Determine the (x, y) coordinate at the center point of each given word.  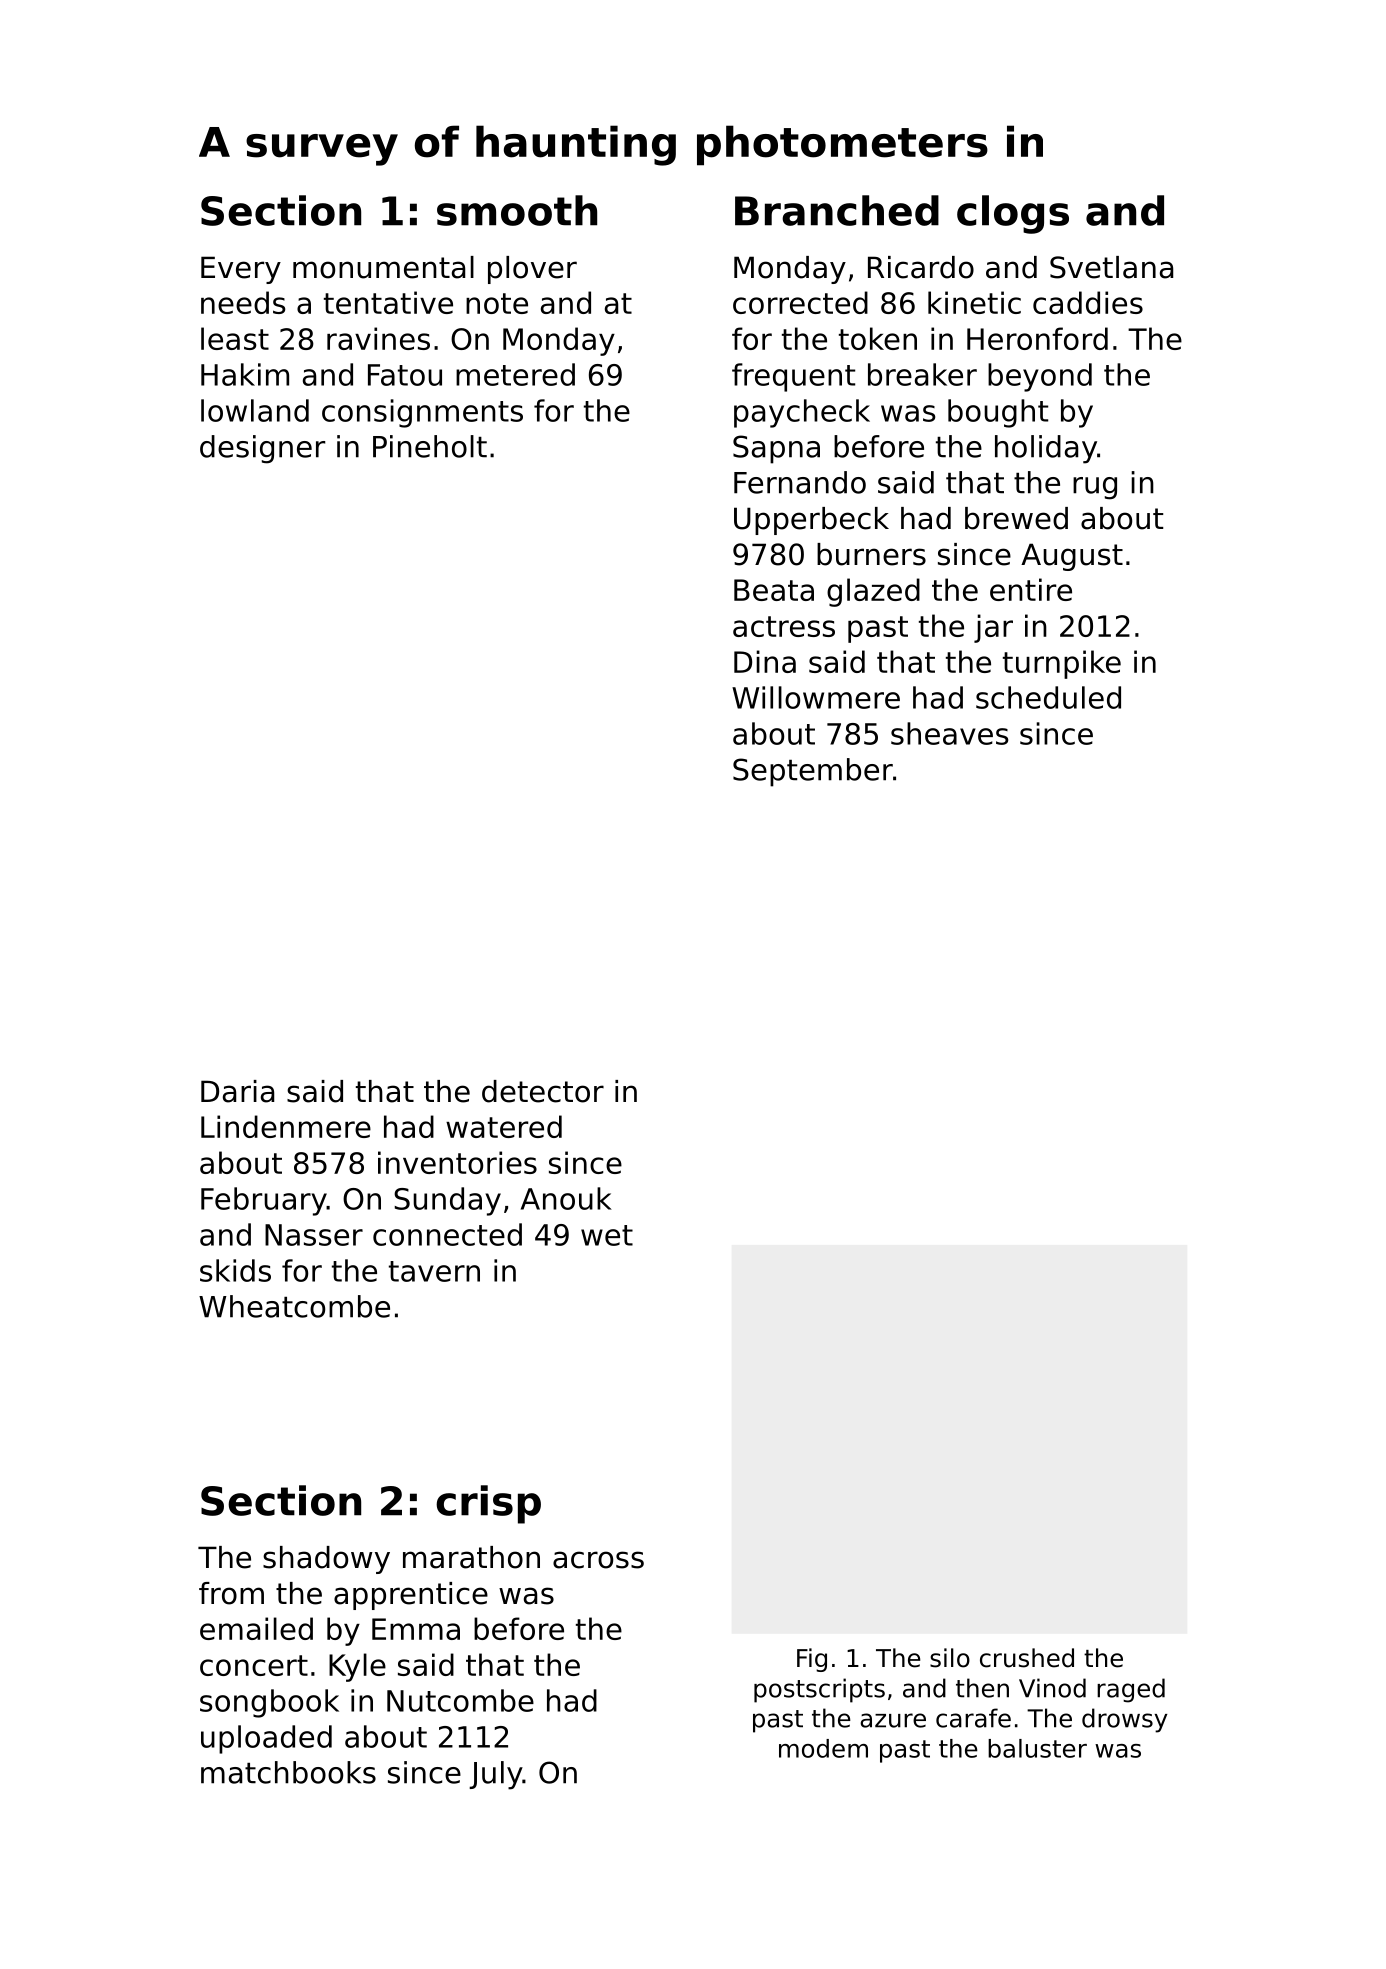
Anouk (566, 1198)
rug (1095, 488)
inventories (457, 1162)
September (813, 772)
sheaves (949, 733)
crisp (488, 1504)
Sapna (776, 449)
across (598, 1560)
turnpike (1062, 664)
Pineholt (430, 446)
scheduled (1048, 697)
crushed (1027, 1658)
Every (241, 270)
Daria (237, 1091)
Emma (416, 1629)
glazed (873, 592)
